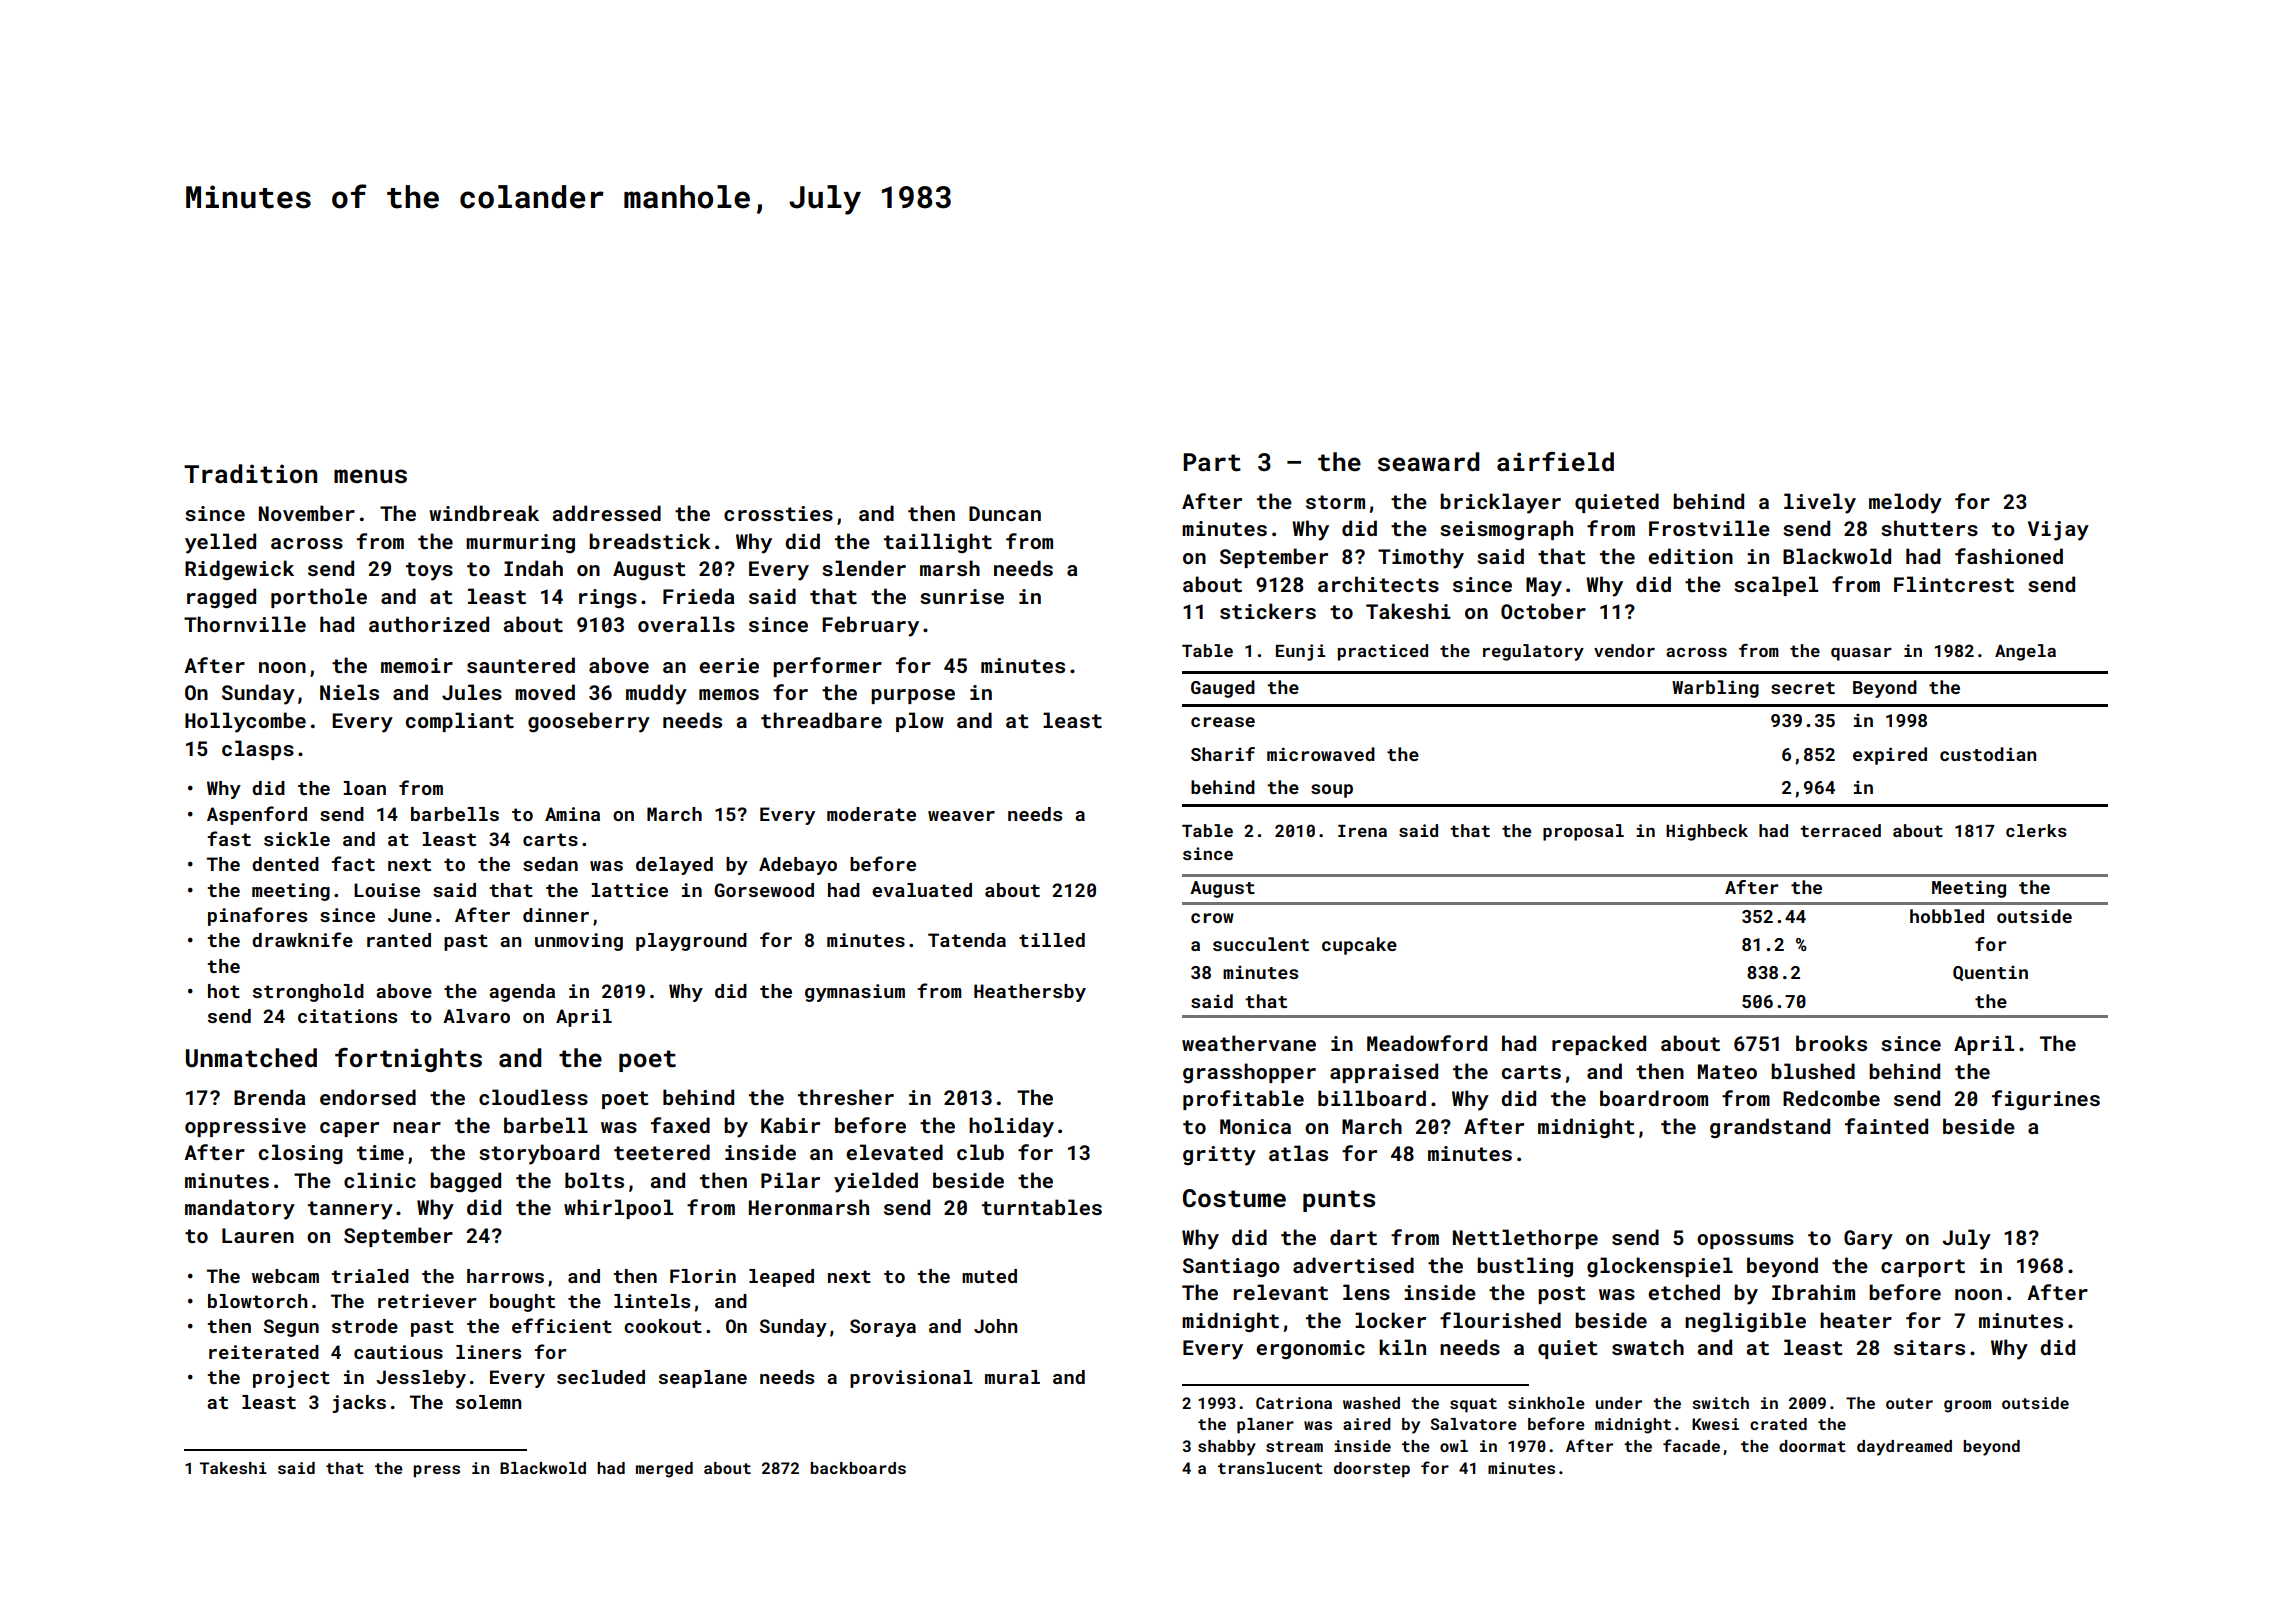  What do you see at coordinates (1372, 1470) in the image?
I see `doorstep` at bounding box center [1372, 1470].
